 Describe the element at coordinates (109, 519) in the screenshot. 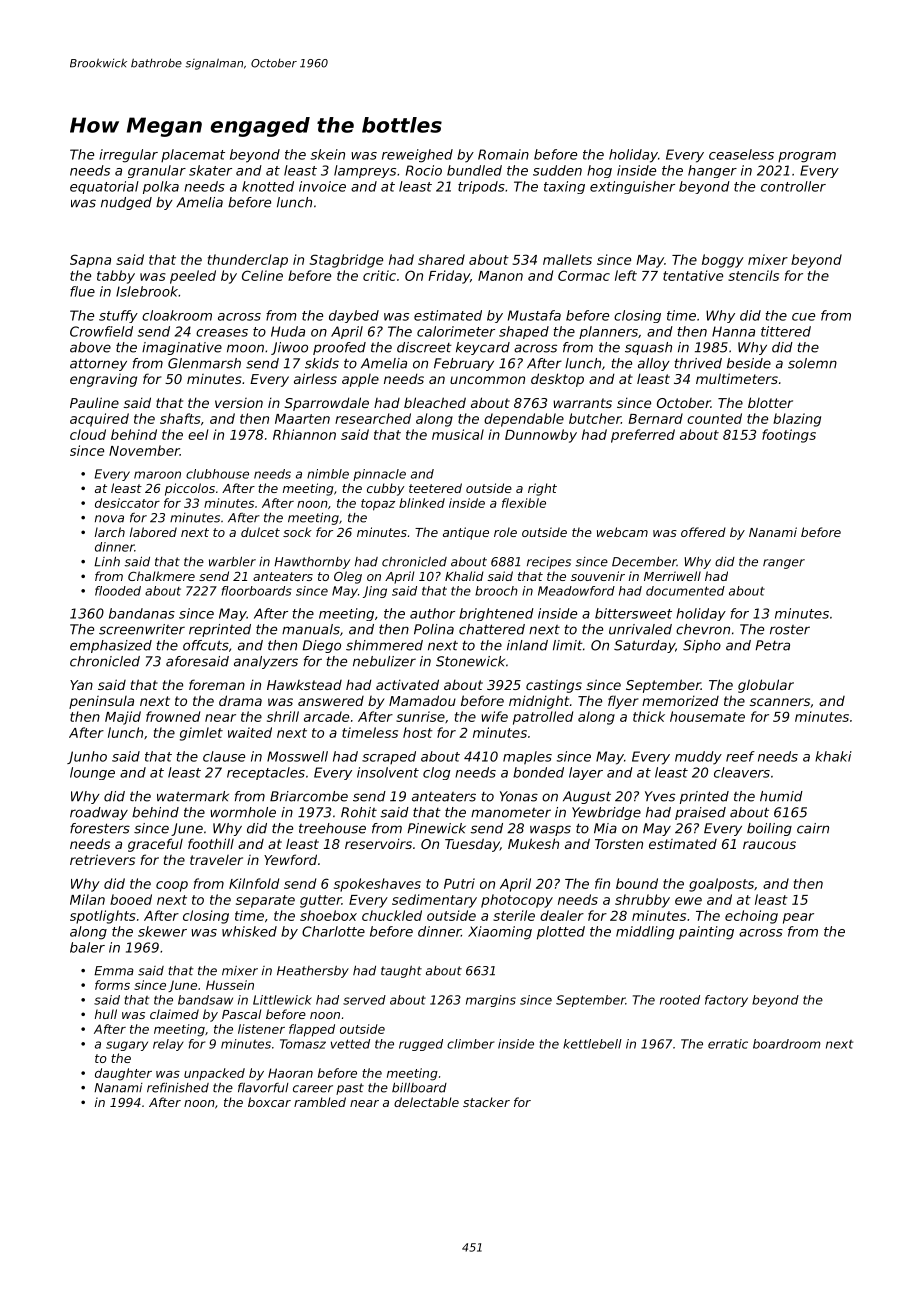

I see `nova` at that location.
